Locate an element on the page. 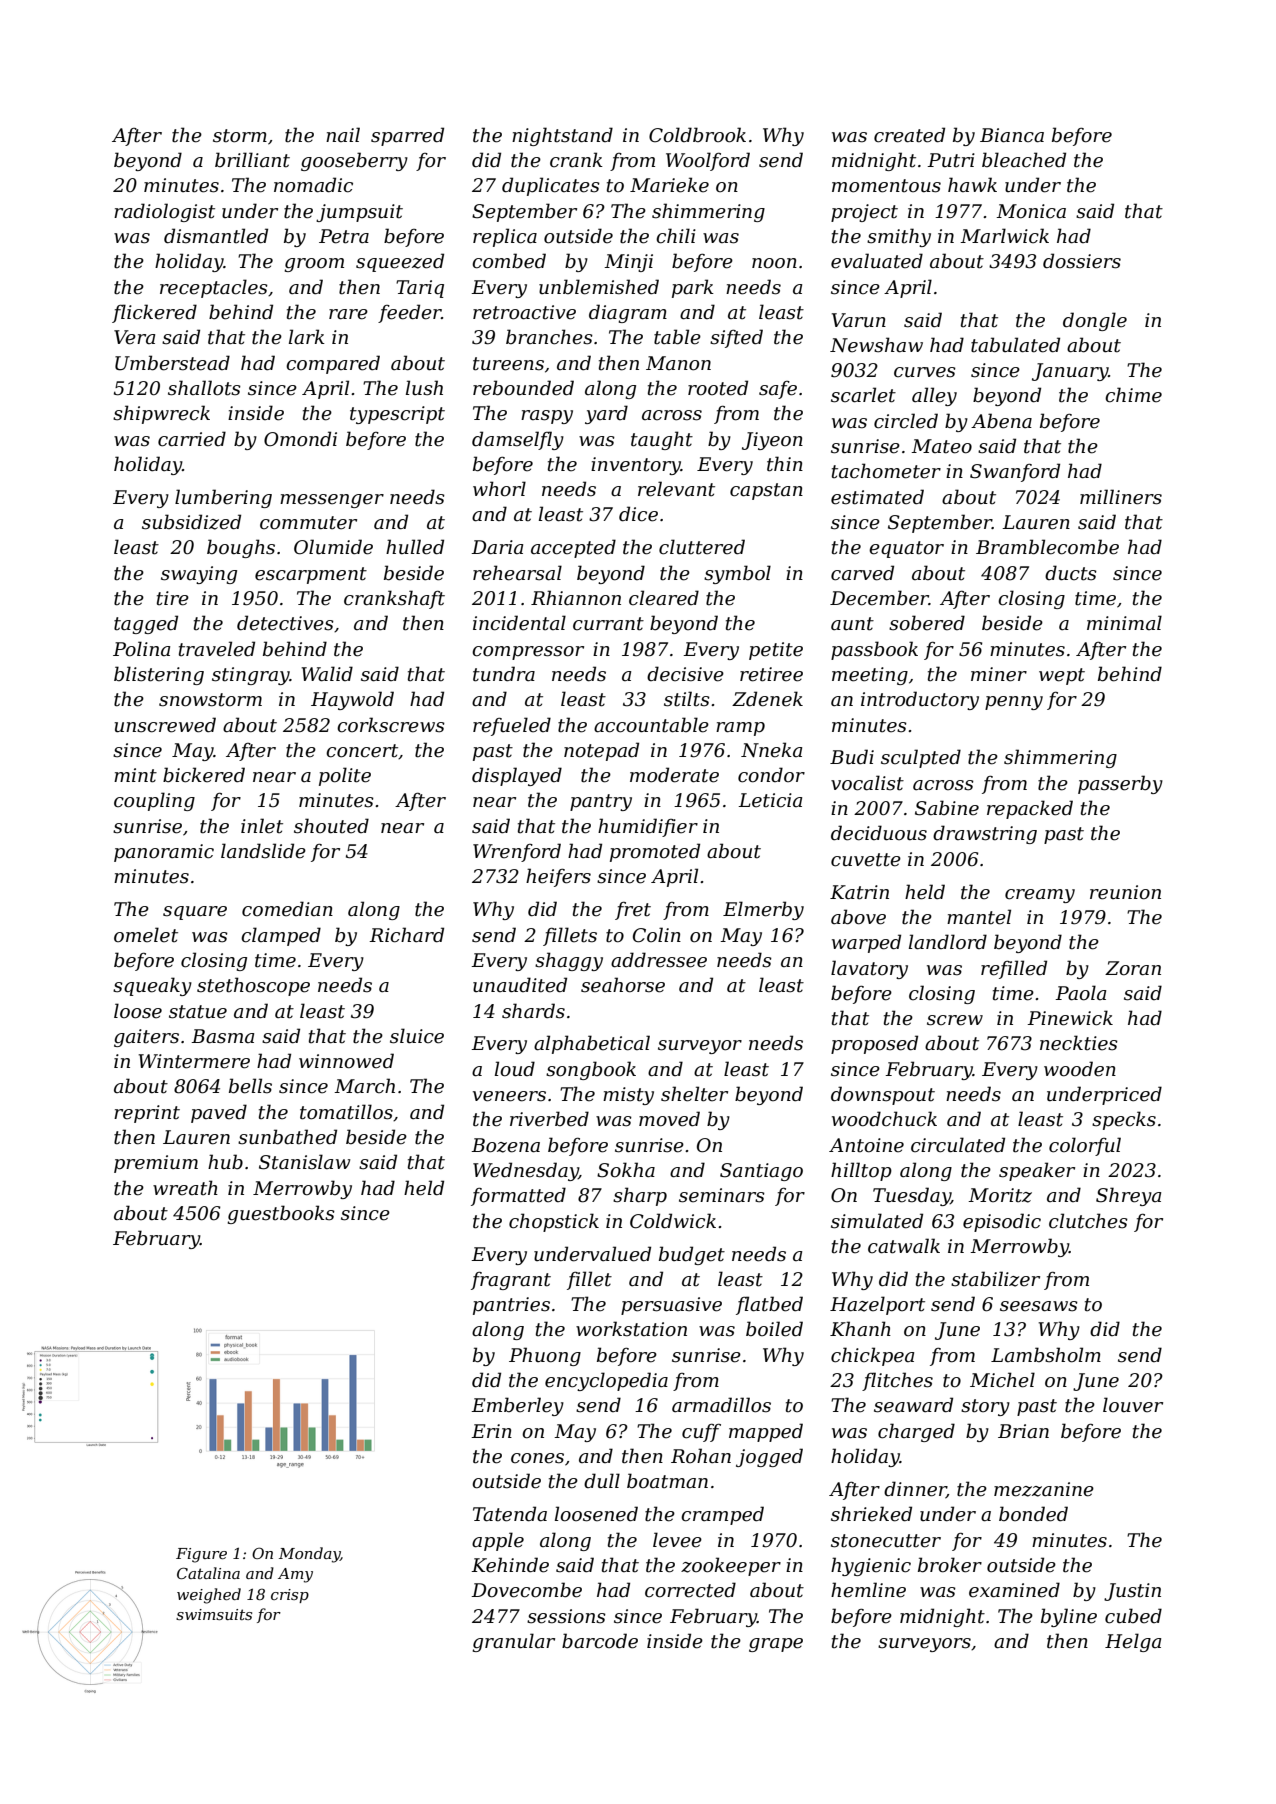 This image has width=1276, height=1804. episodic is located at coordinates (1002, 1222).
